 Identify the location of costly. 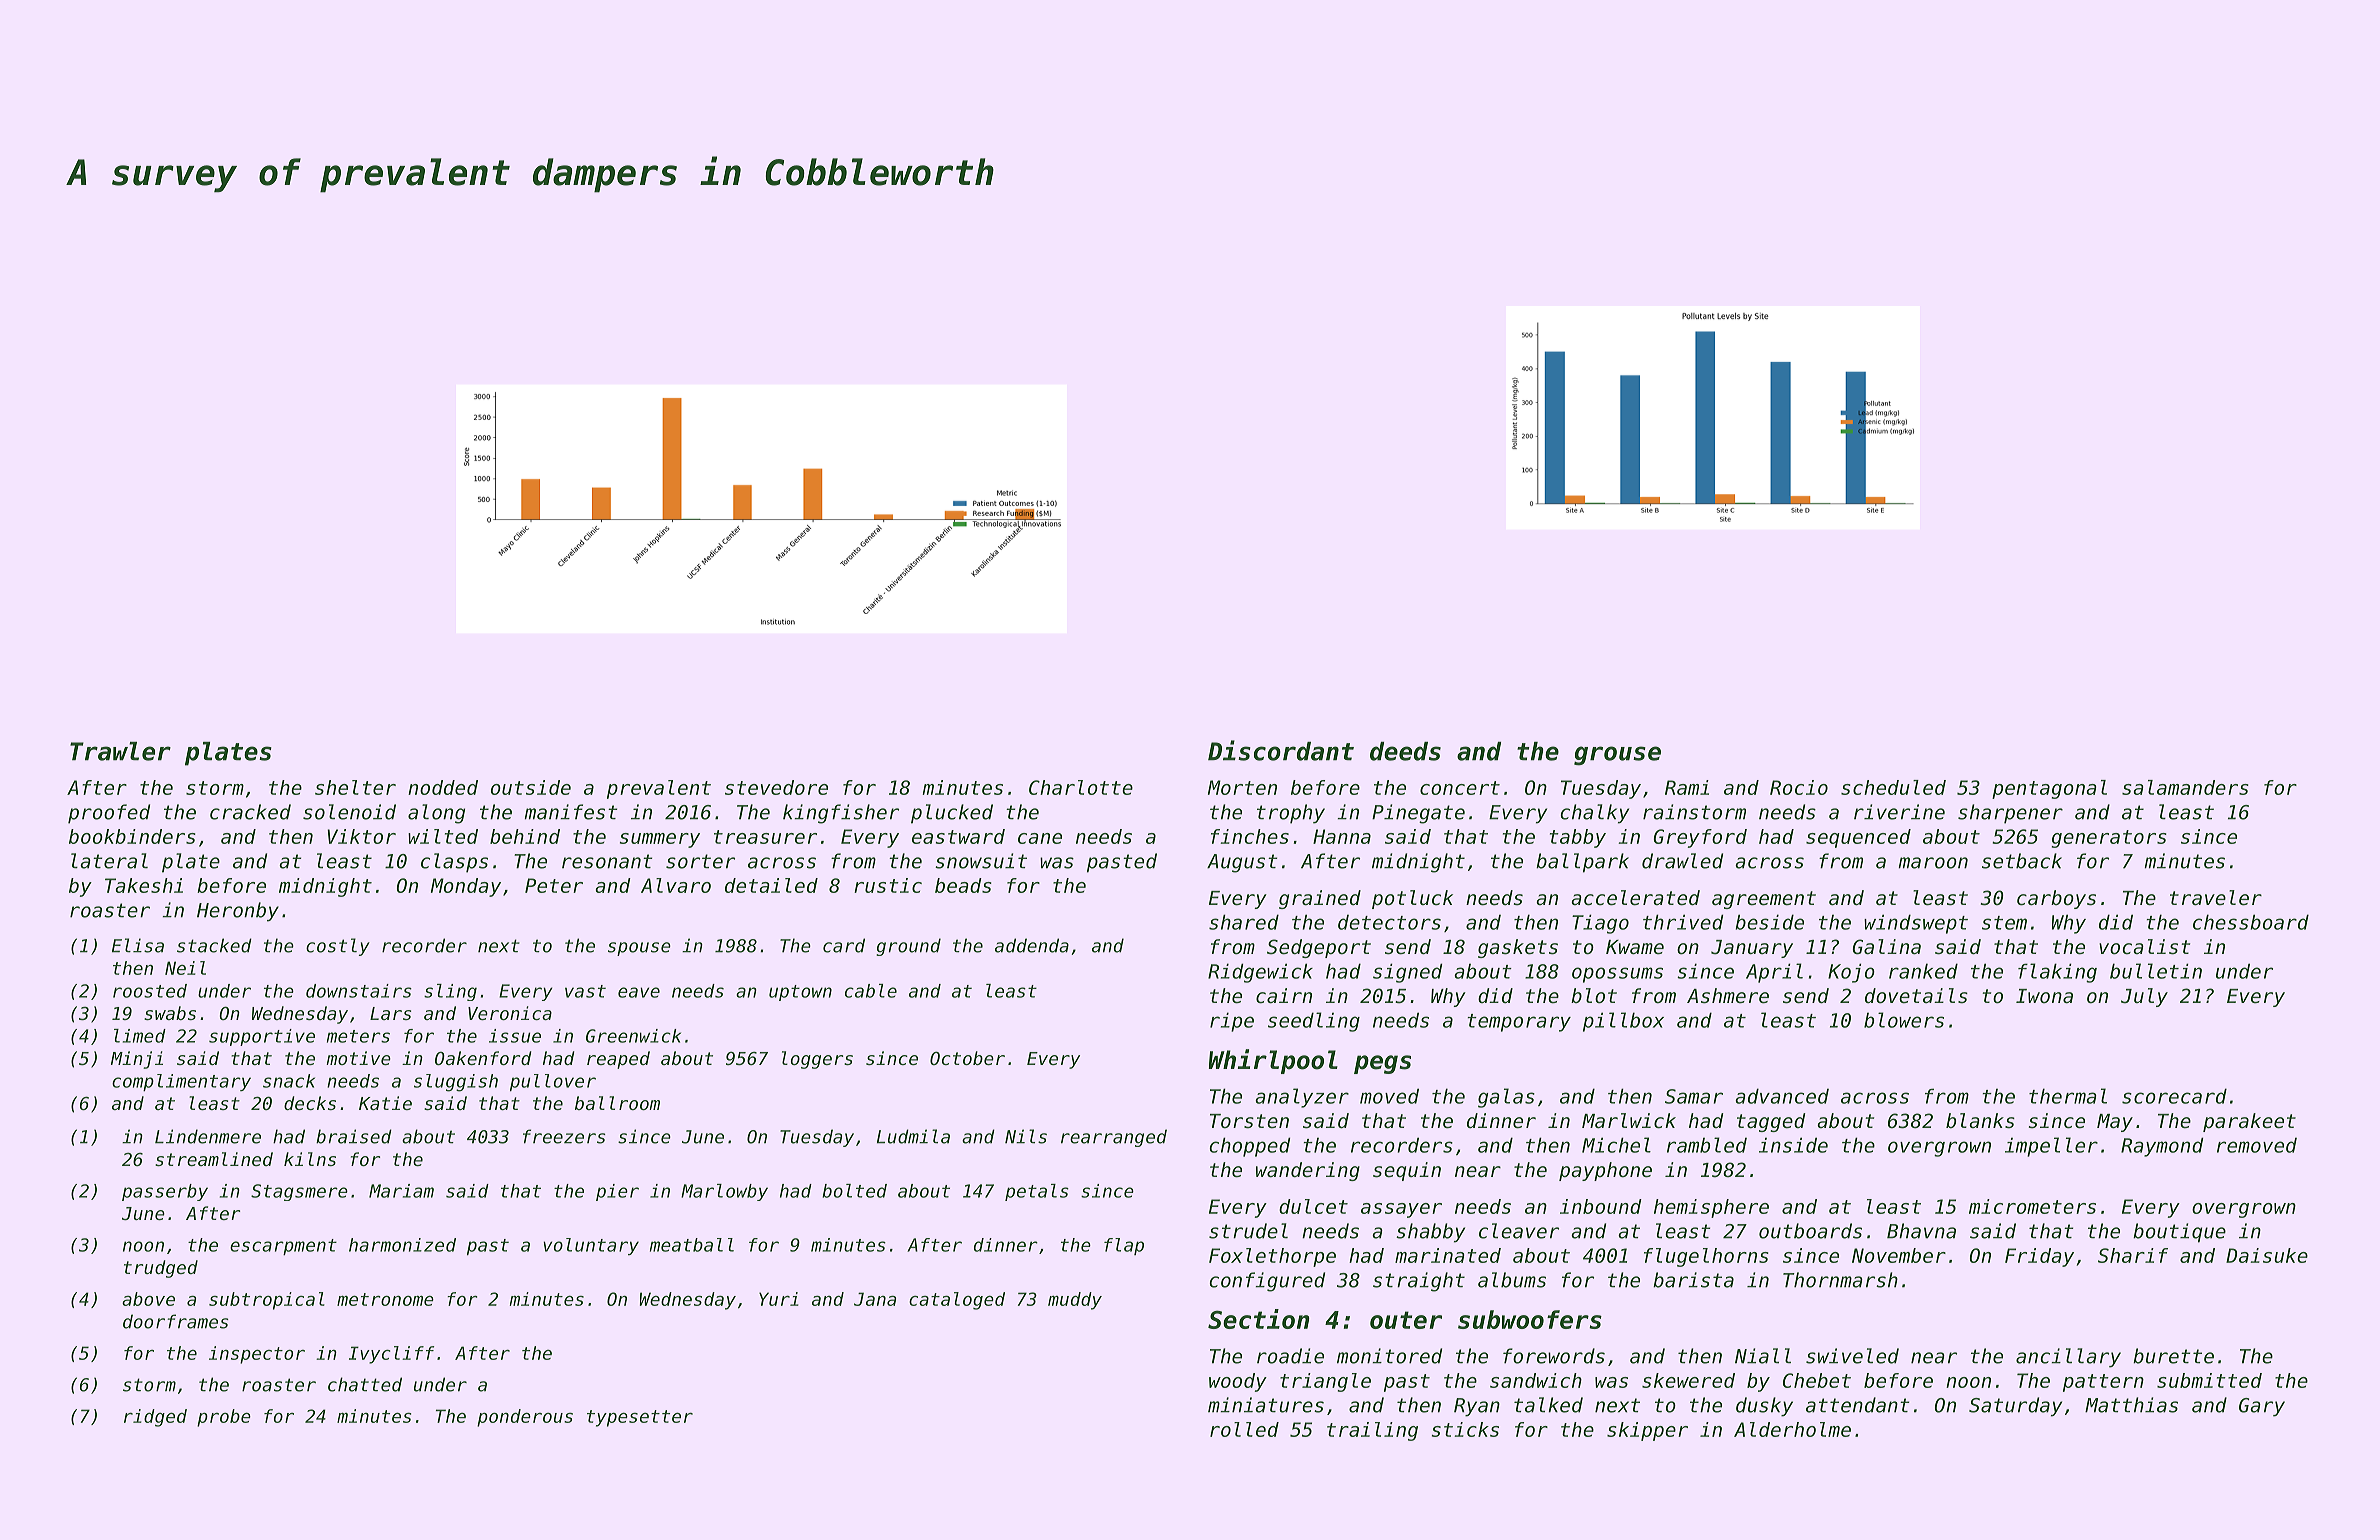
(338, 947).
